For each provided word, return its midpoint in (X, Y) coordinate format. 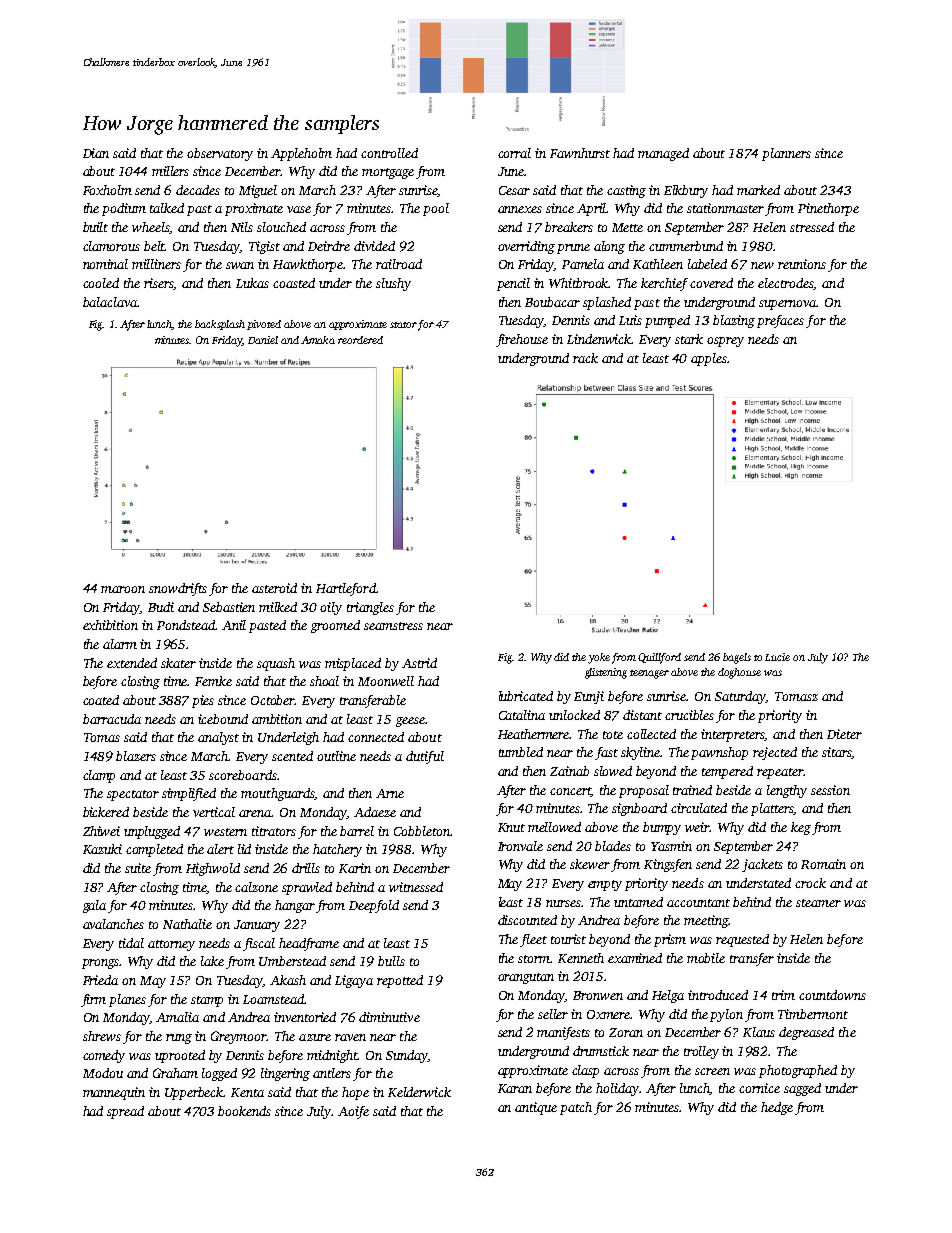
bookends (244, 1111)
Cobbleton (422, 831)
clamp (99, 776)
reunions (802, 264)
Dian (96, 153)
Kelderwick (419, 1092)
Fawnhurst (580, 153)
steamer (818, 903)
